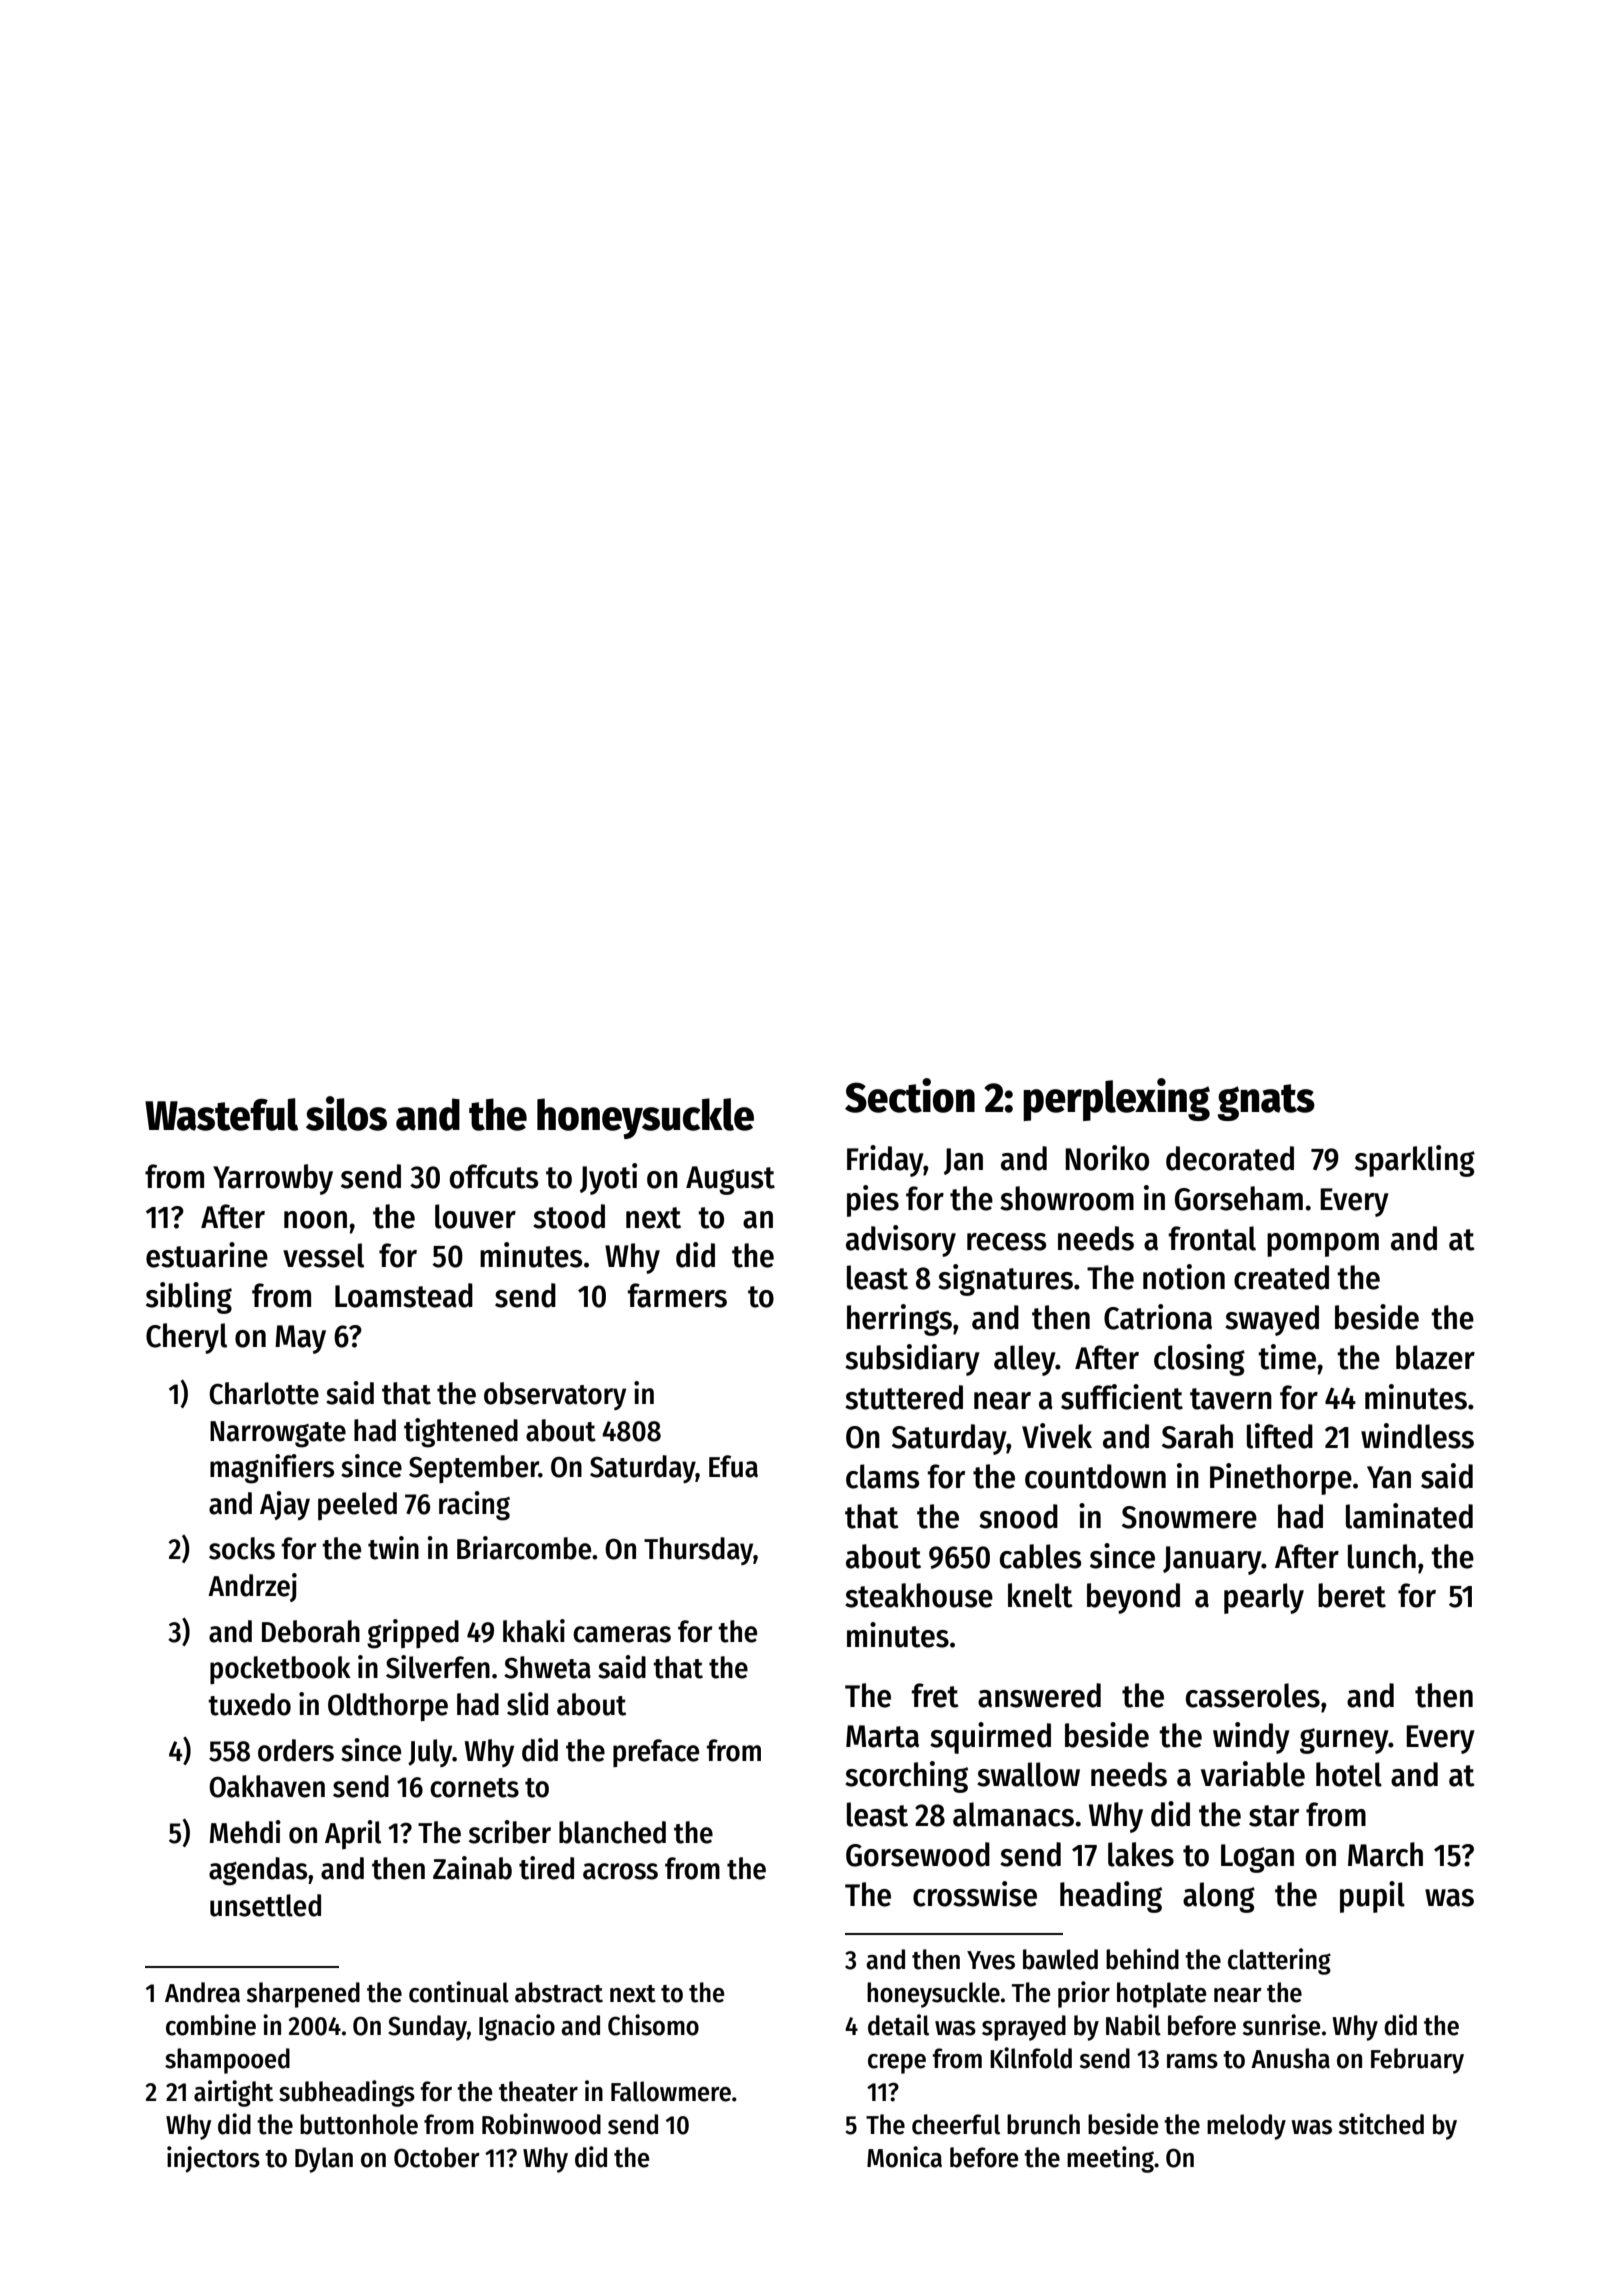 This screenshot has width=1620, height=2292. I want to click on injectors, so click(213, 2159).
